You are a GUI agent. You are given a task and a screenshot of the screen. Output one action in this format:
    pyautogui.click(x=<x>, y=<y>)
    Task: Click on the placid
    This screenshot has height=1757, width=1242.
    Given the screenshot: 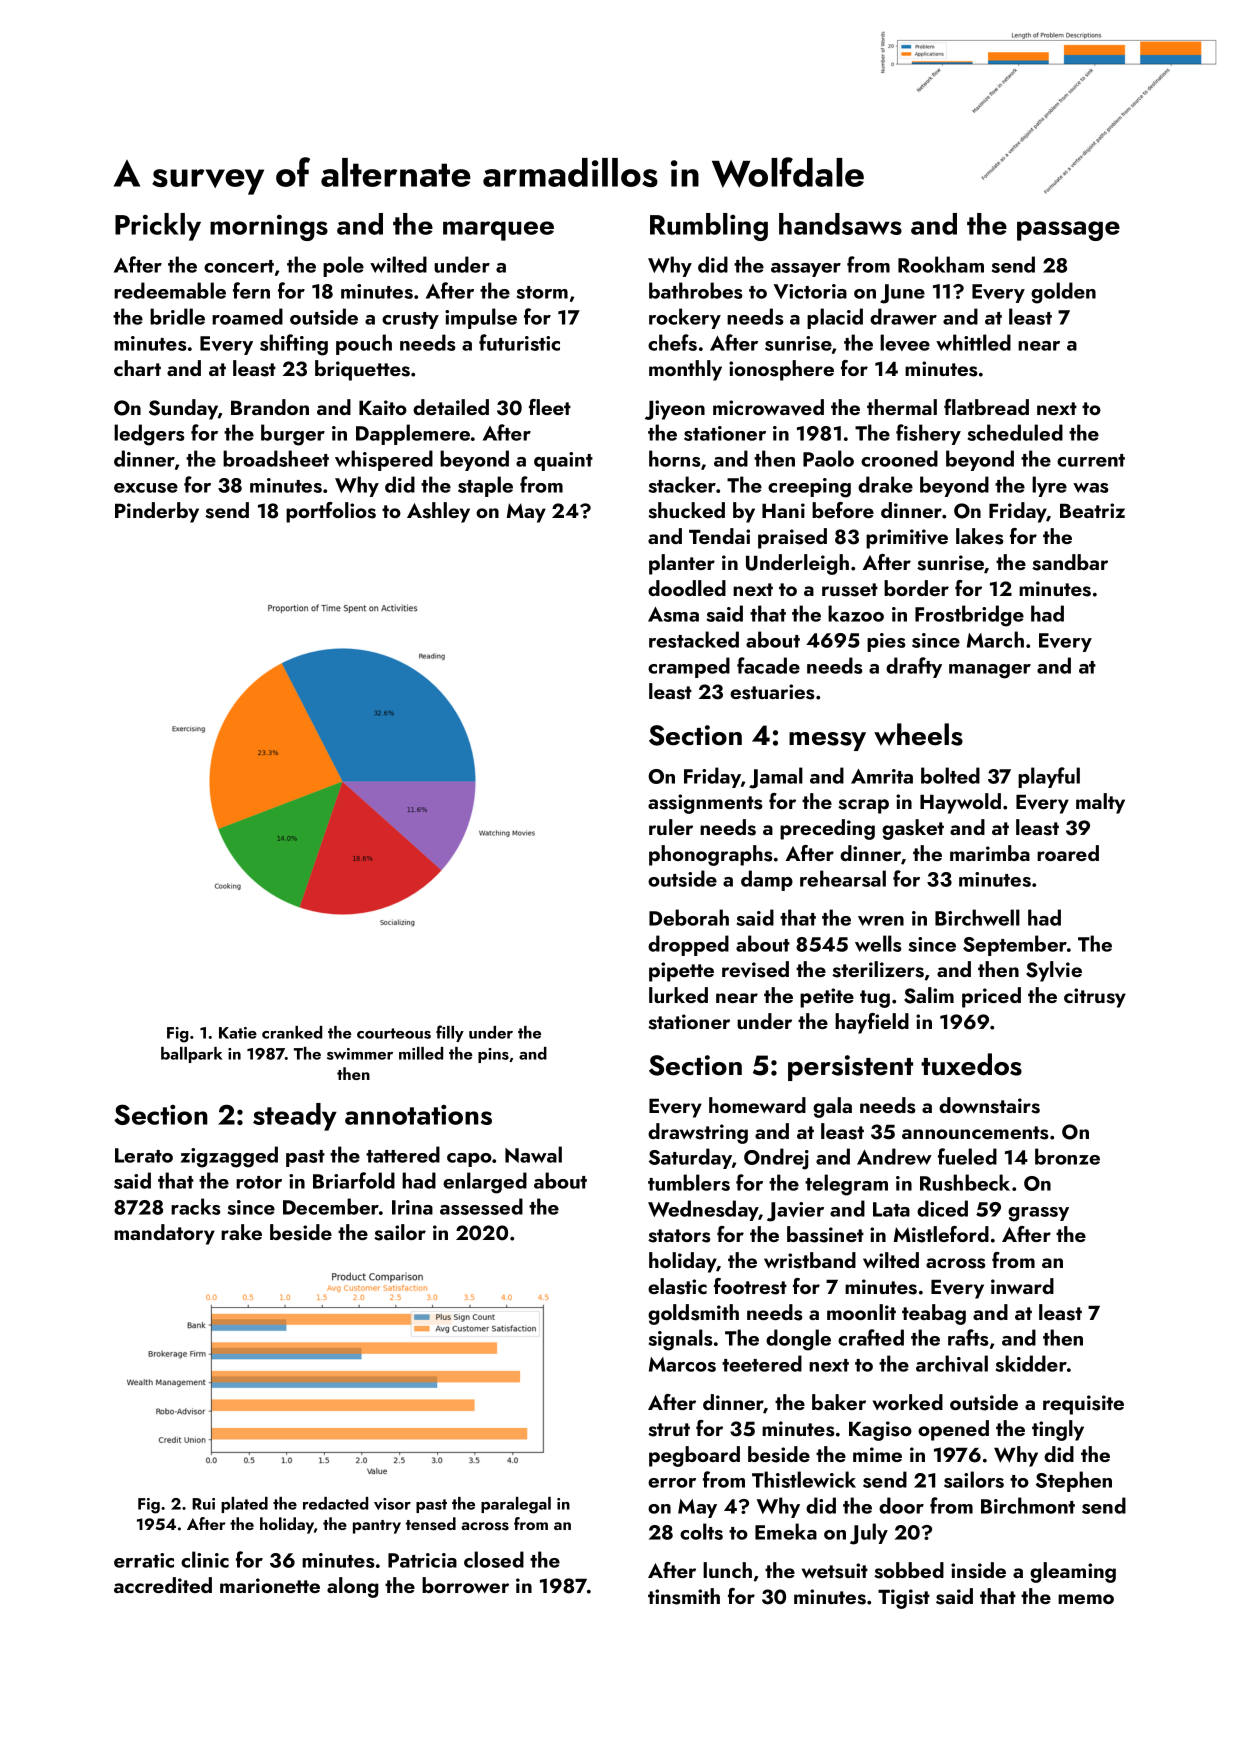 What is the action you would take?
    pyautogui.click(x=835, y=318)
